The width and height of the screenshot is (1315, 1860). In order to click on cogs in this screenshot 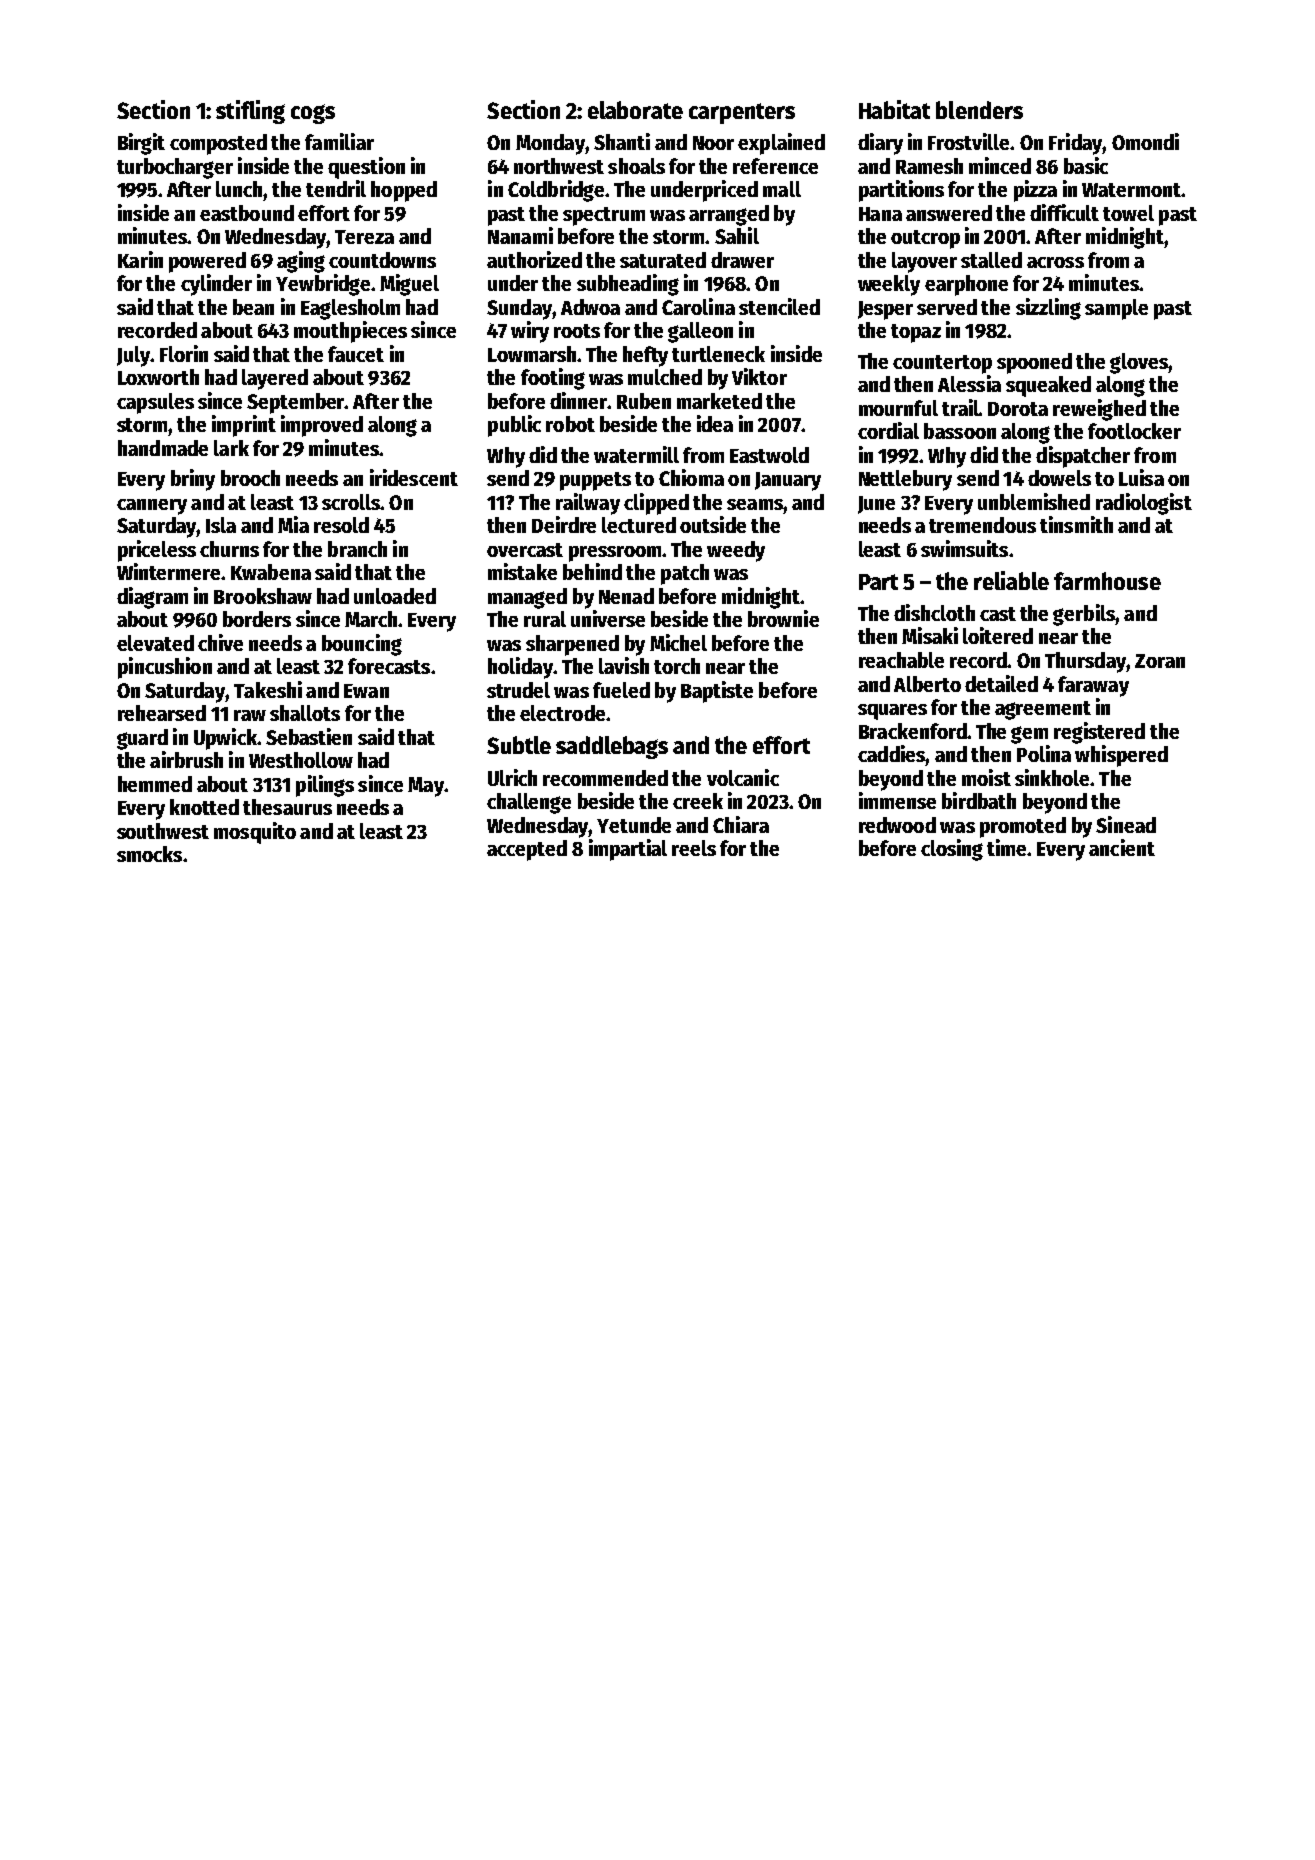, I will do `click(313, 114)`.
